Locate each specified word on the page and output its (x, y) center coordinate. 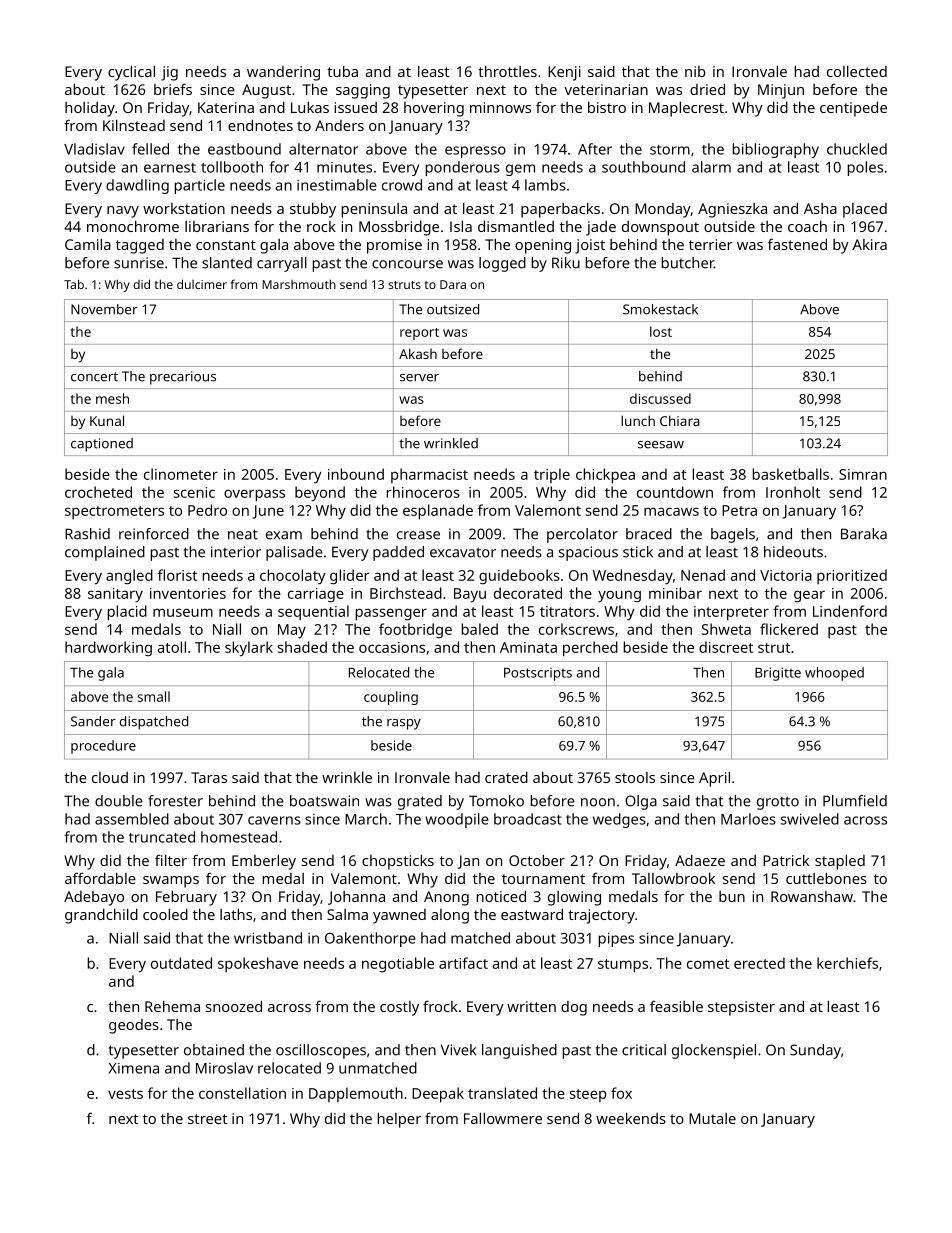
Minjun (781, 91)
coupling (391, 698)
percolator (582, 535)
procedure (103, 747)
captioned (102, 445)
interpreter (731, 613)
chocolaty (293, 576)
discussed (660, 398)
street (208, 1119)
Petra (739, 510)
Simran (863, 474)
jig (169, 73)
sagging (363, 91)
